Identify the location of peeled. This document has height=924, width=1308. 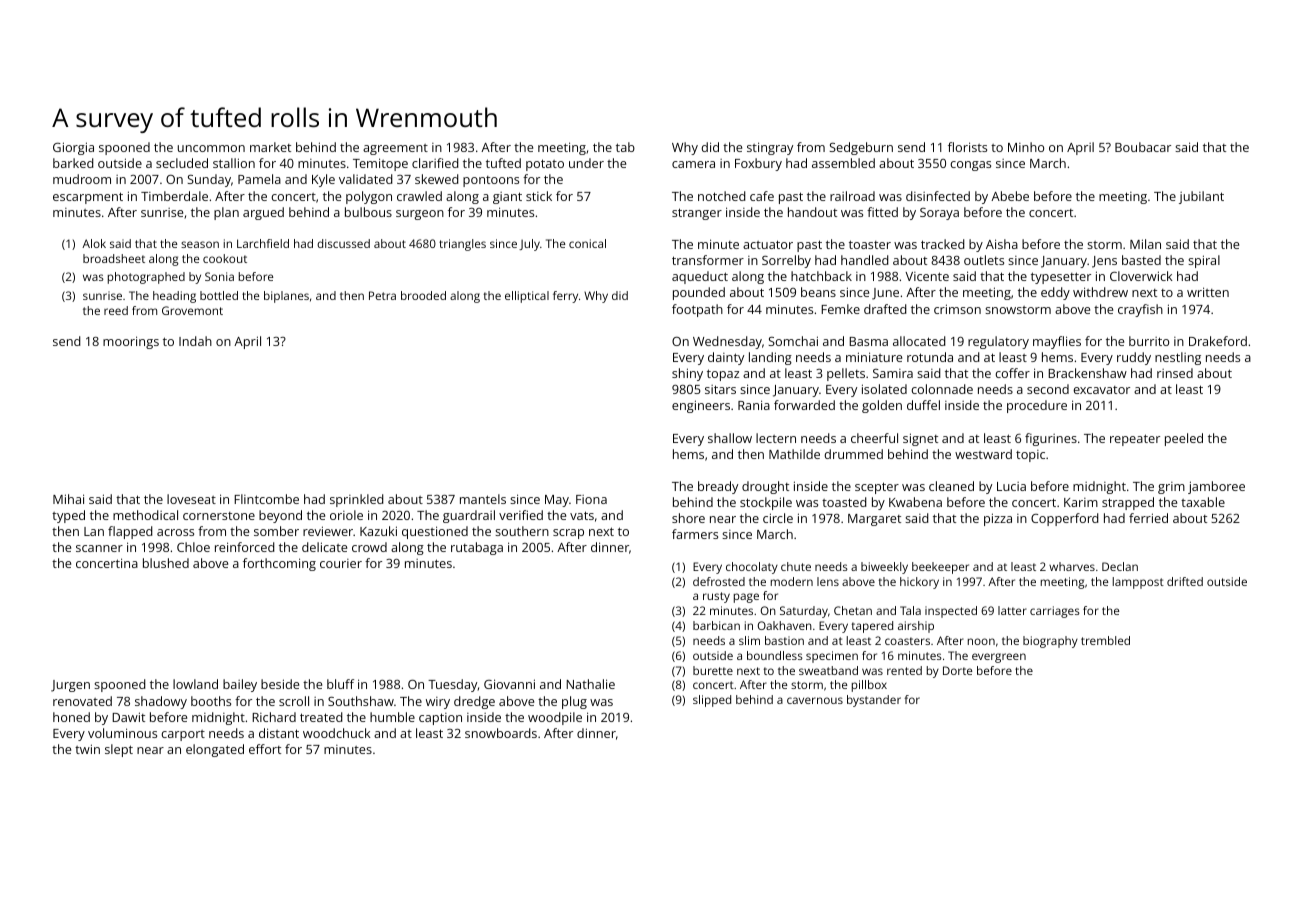
(1184, 439).
